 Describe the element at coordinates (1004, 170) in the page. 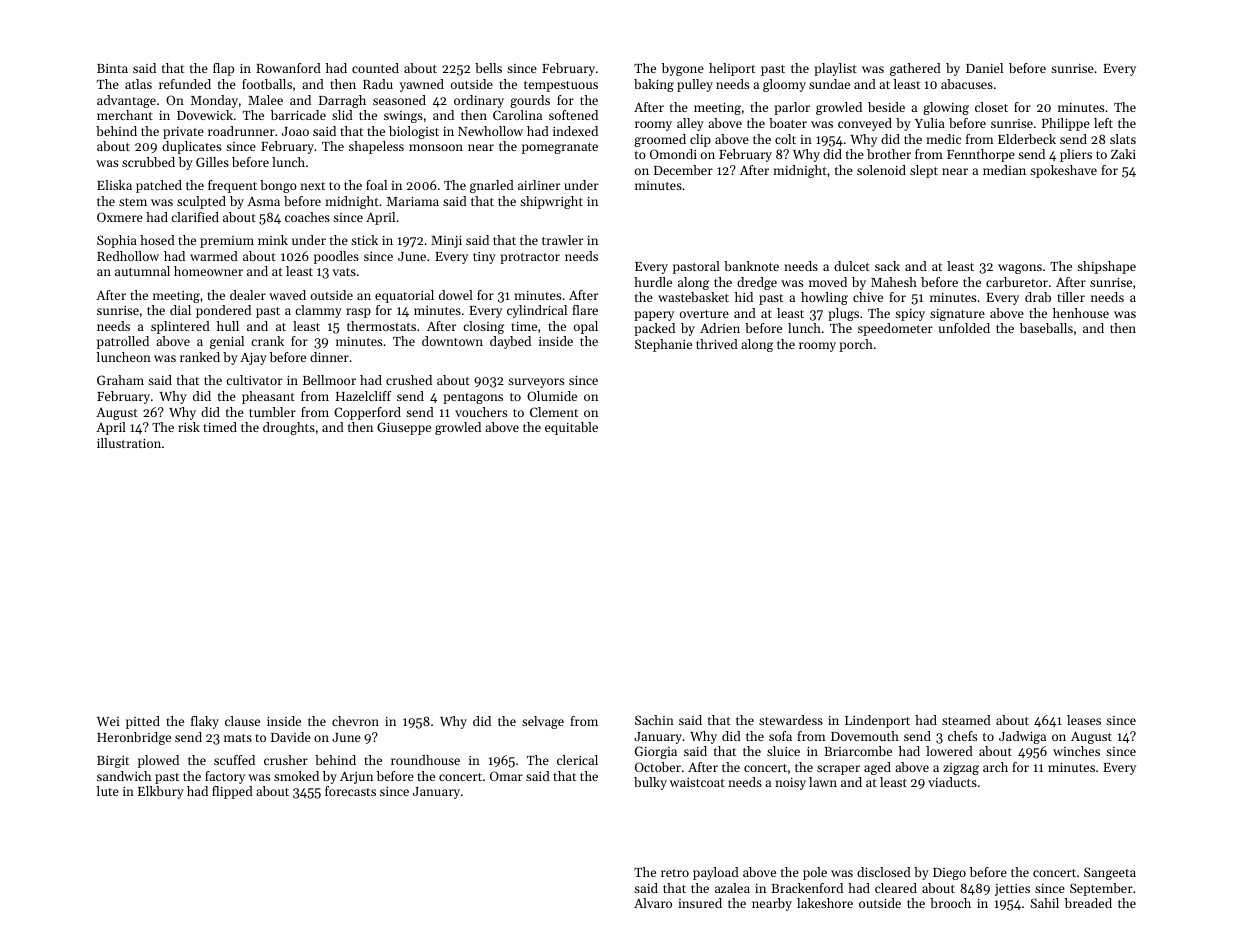

I see `median` at that location.
